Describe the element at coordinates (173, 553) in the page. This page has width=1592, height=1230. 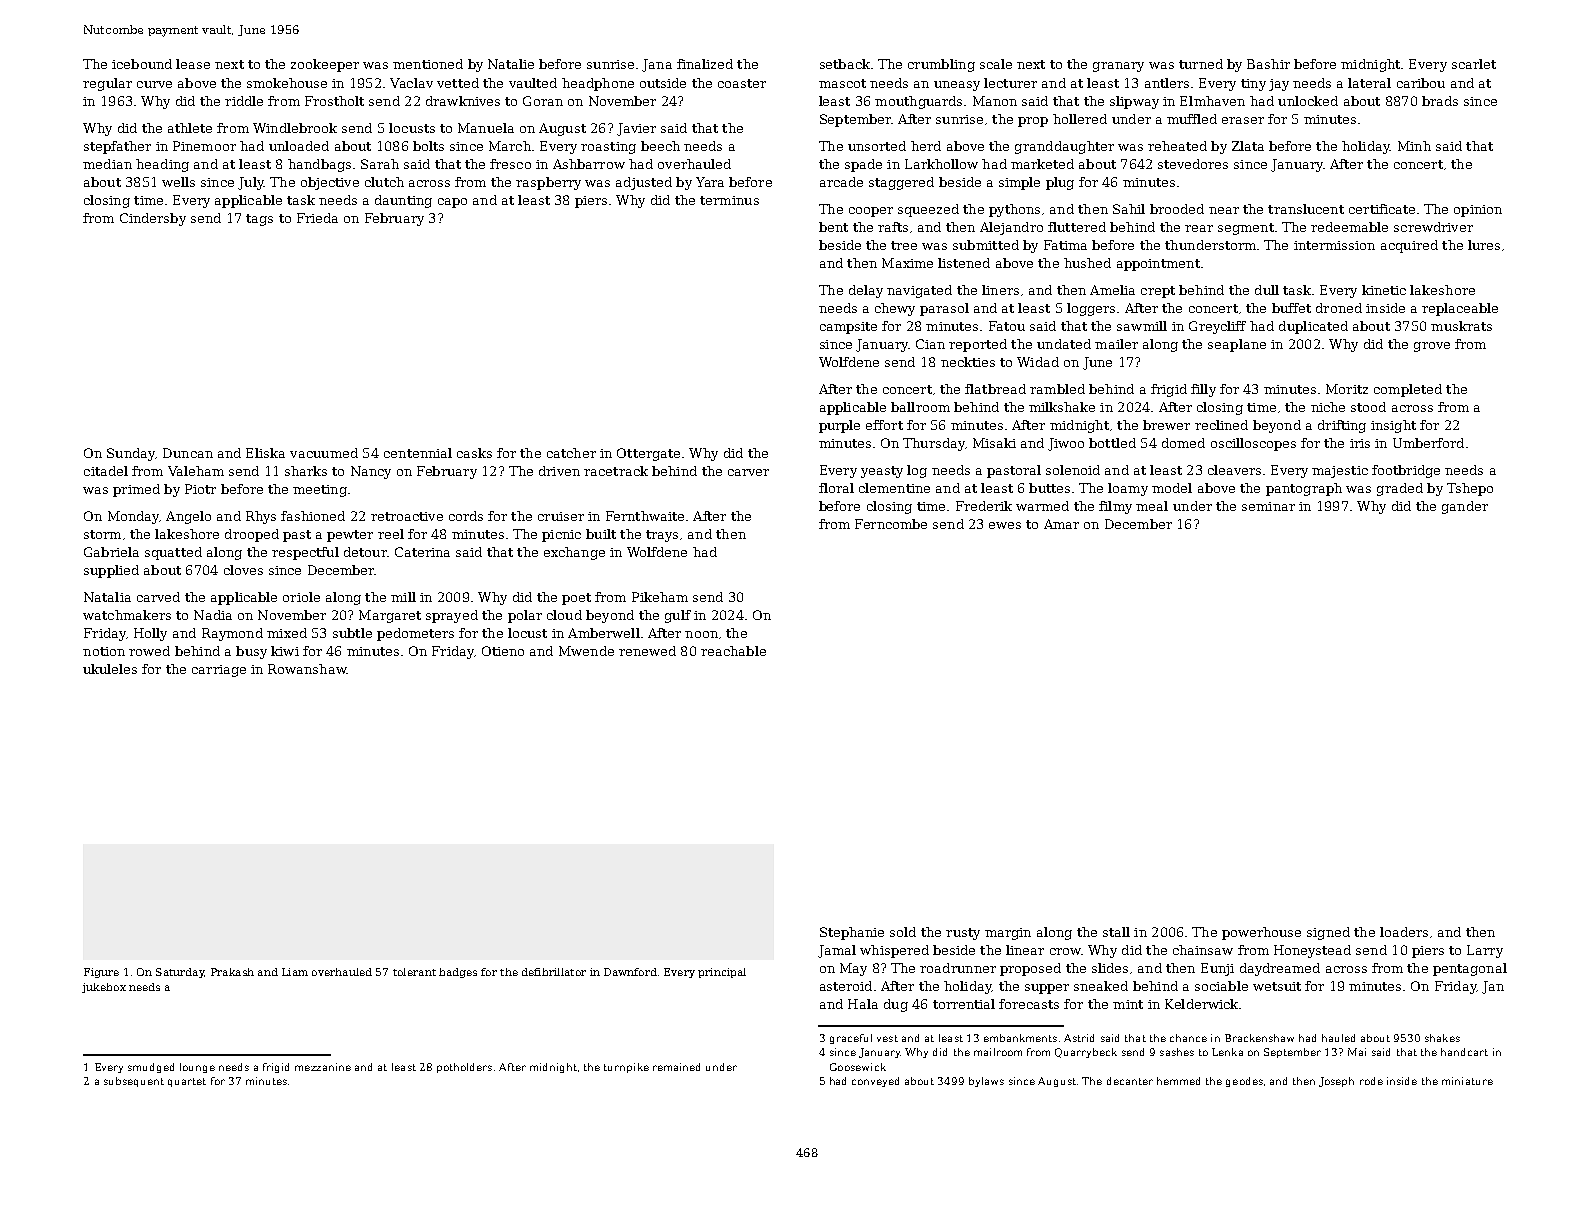
I see `squatted` at that location.
